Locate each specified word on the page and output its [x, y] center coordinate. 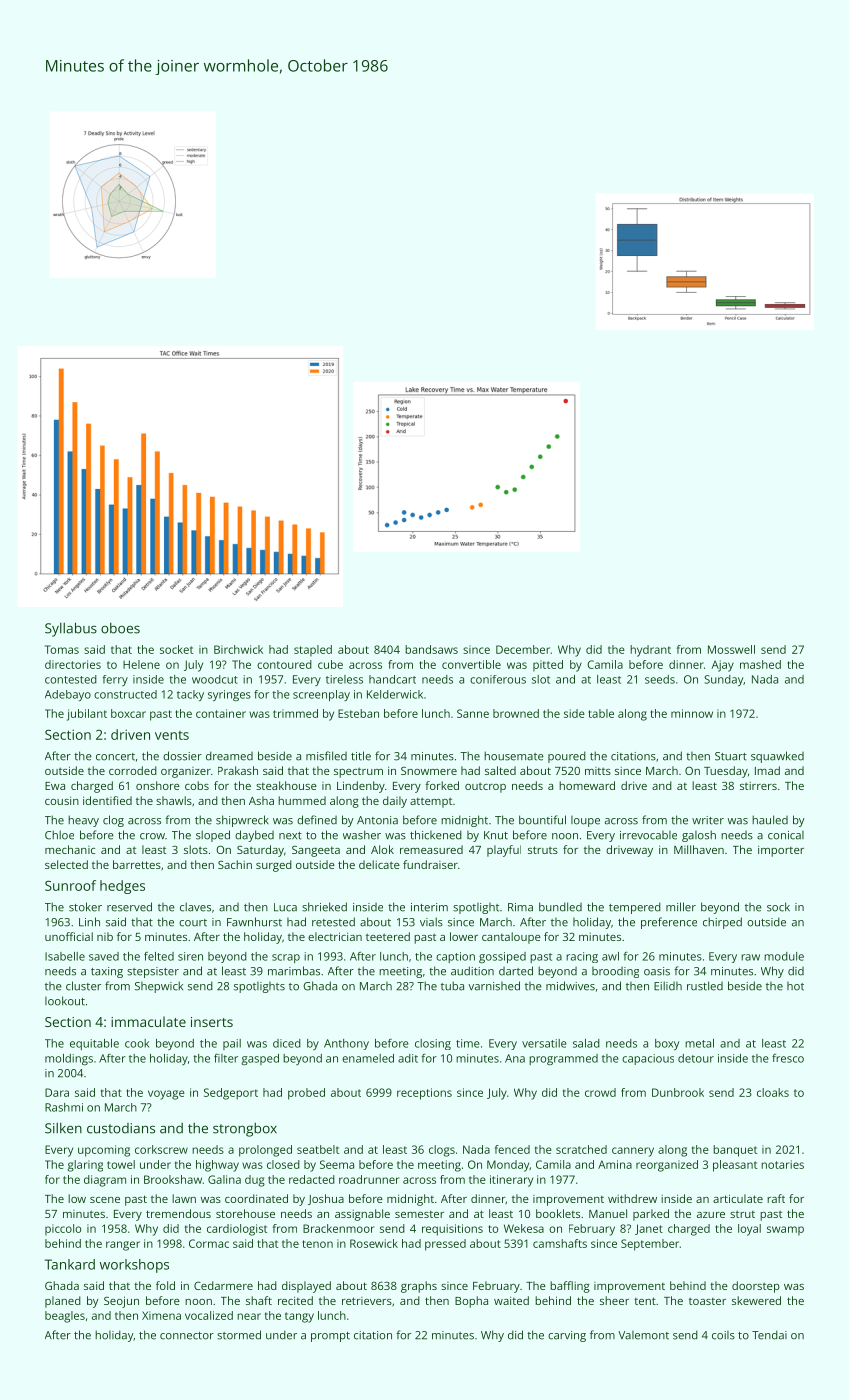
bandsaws [431, 649]
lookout [65, 1001]
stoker [85, 907]
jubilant [87, 715]
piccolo [63, 1229]
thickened [436, 835]
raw [750, 957]
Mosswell [731, 649]
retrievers [367, 1301]
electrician [335, 936]
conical [786, 835]
